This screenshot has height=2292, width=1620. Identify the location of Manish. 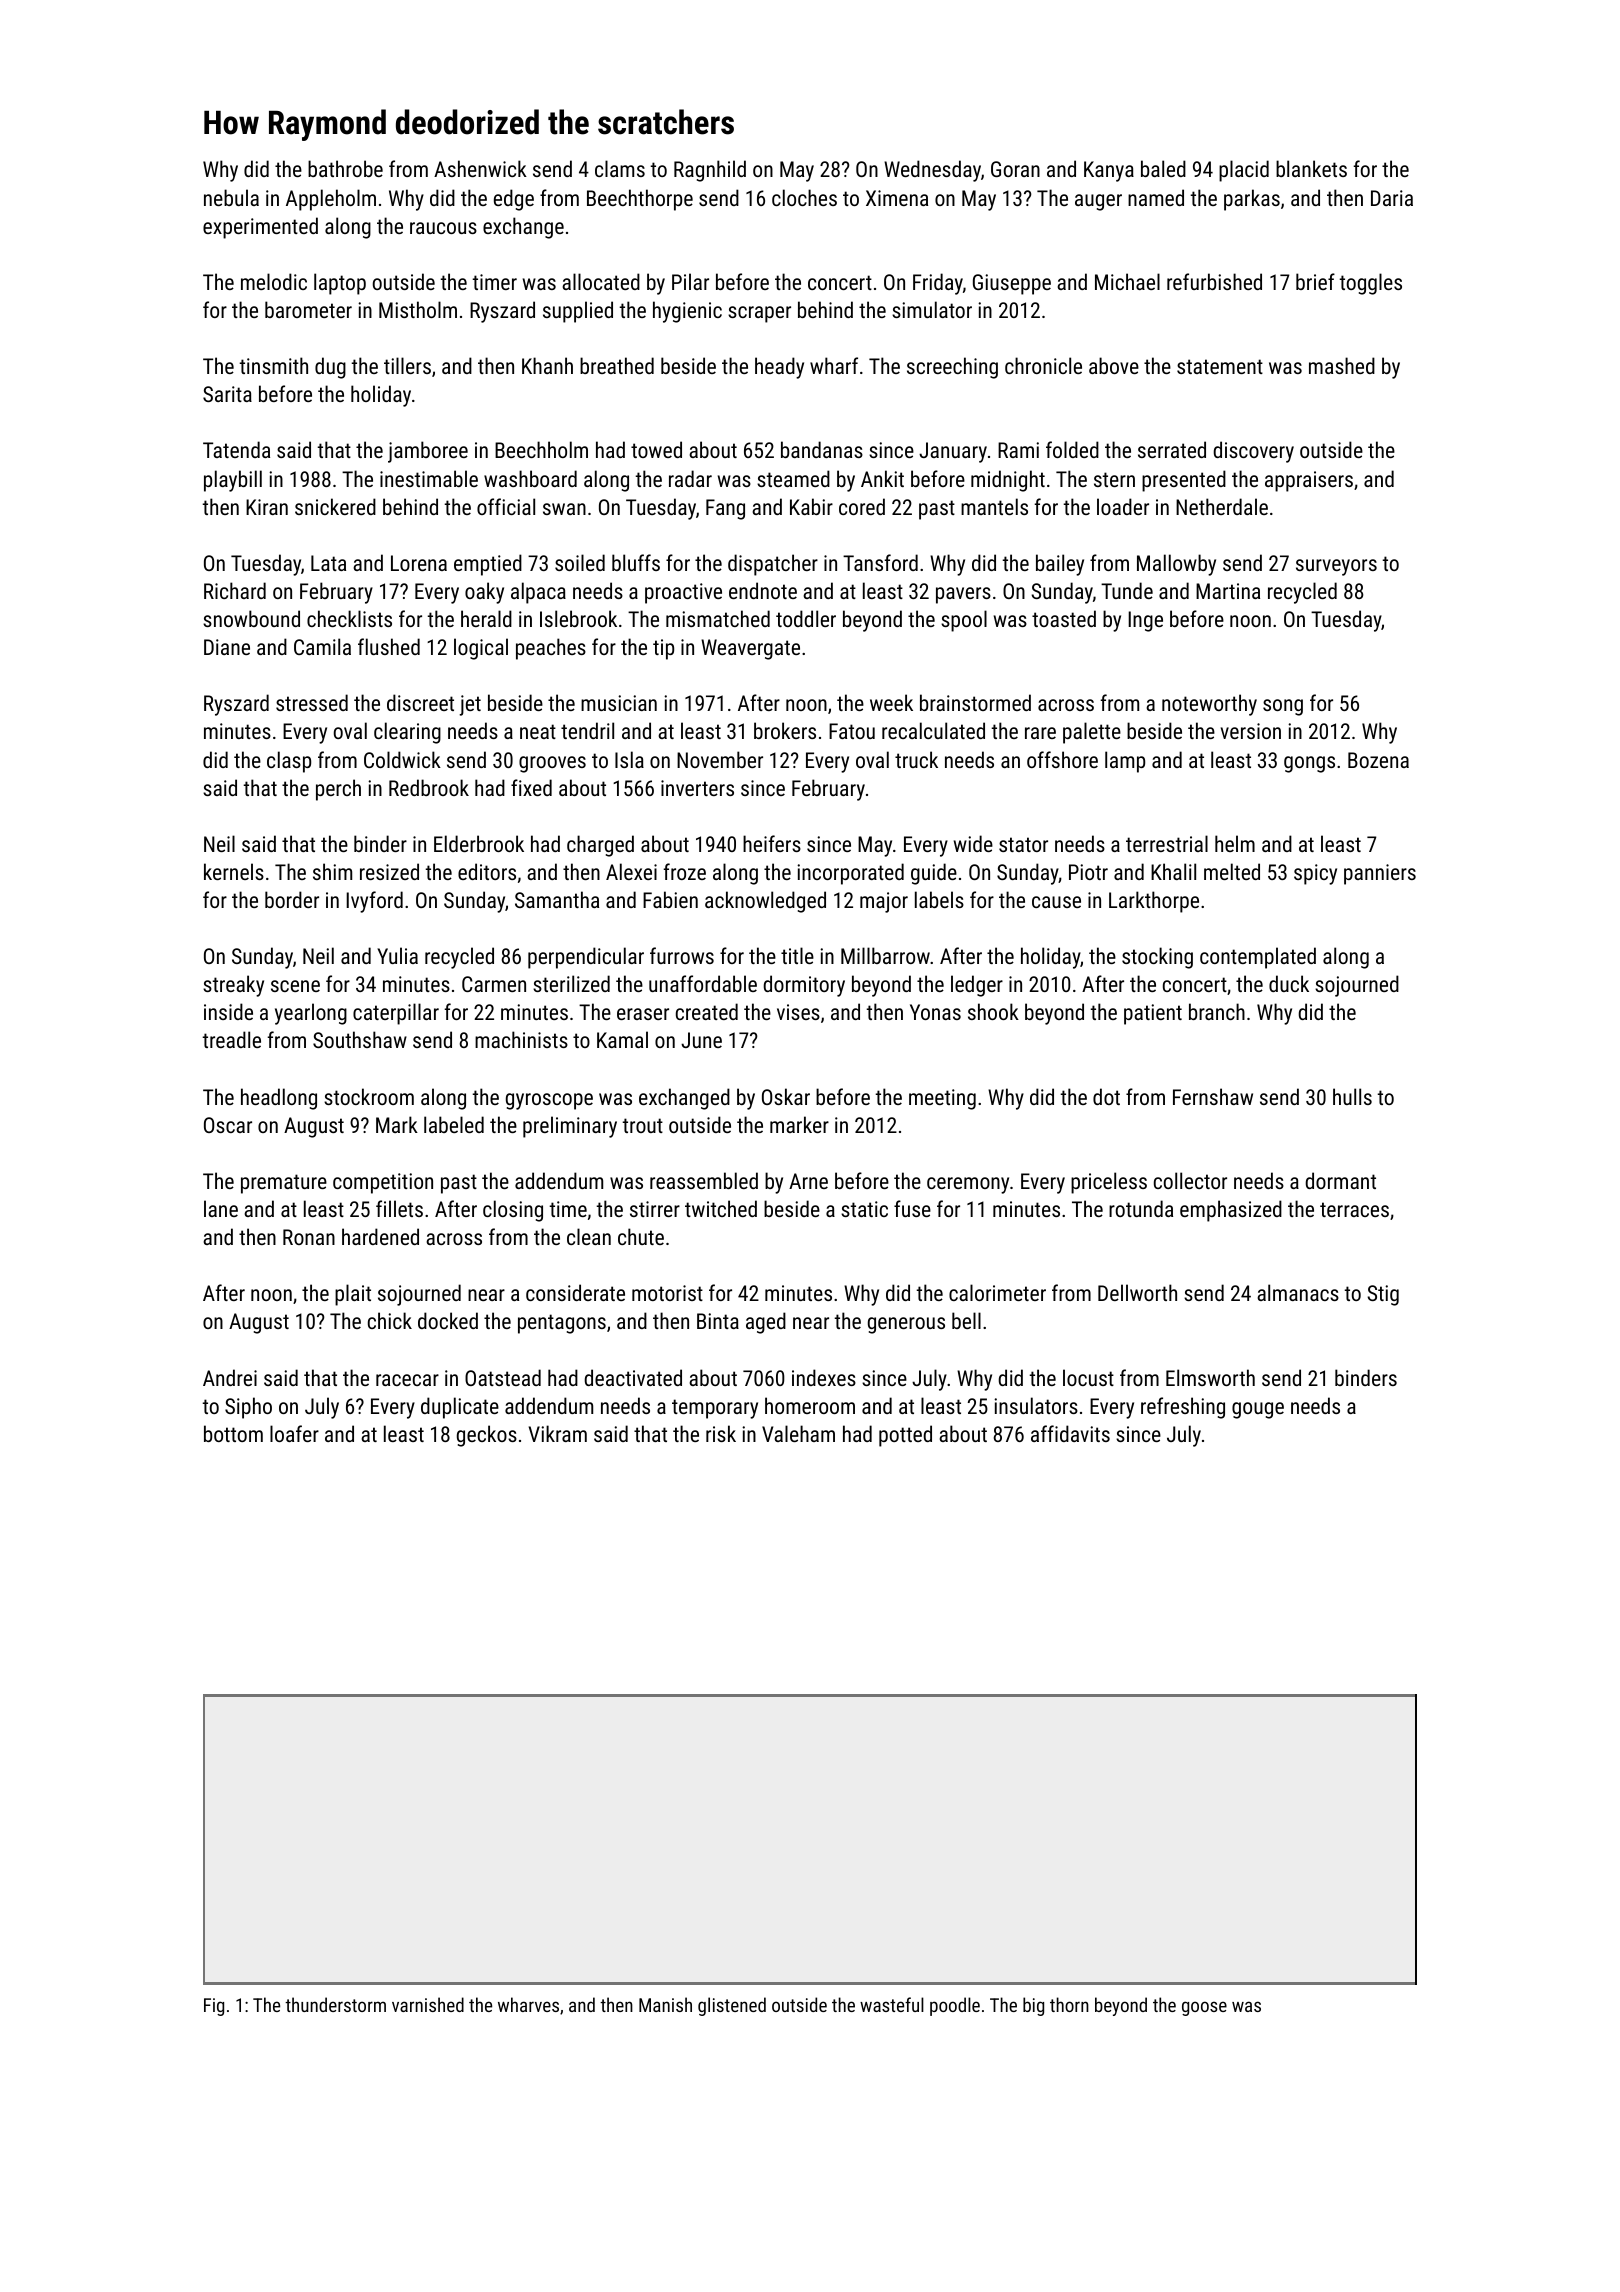
(665, 2004).
